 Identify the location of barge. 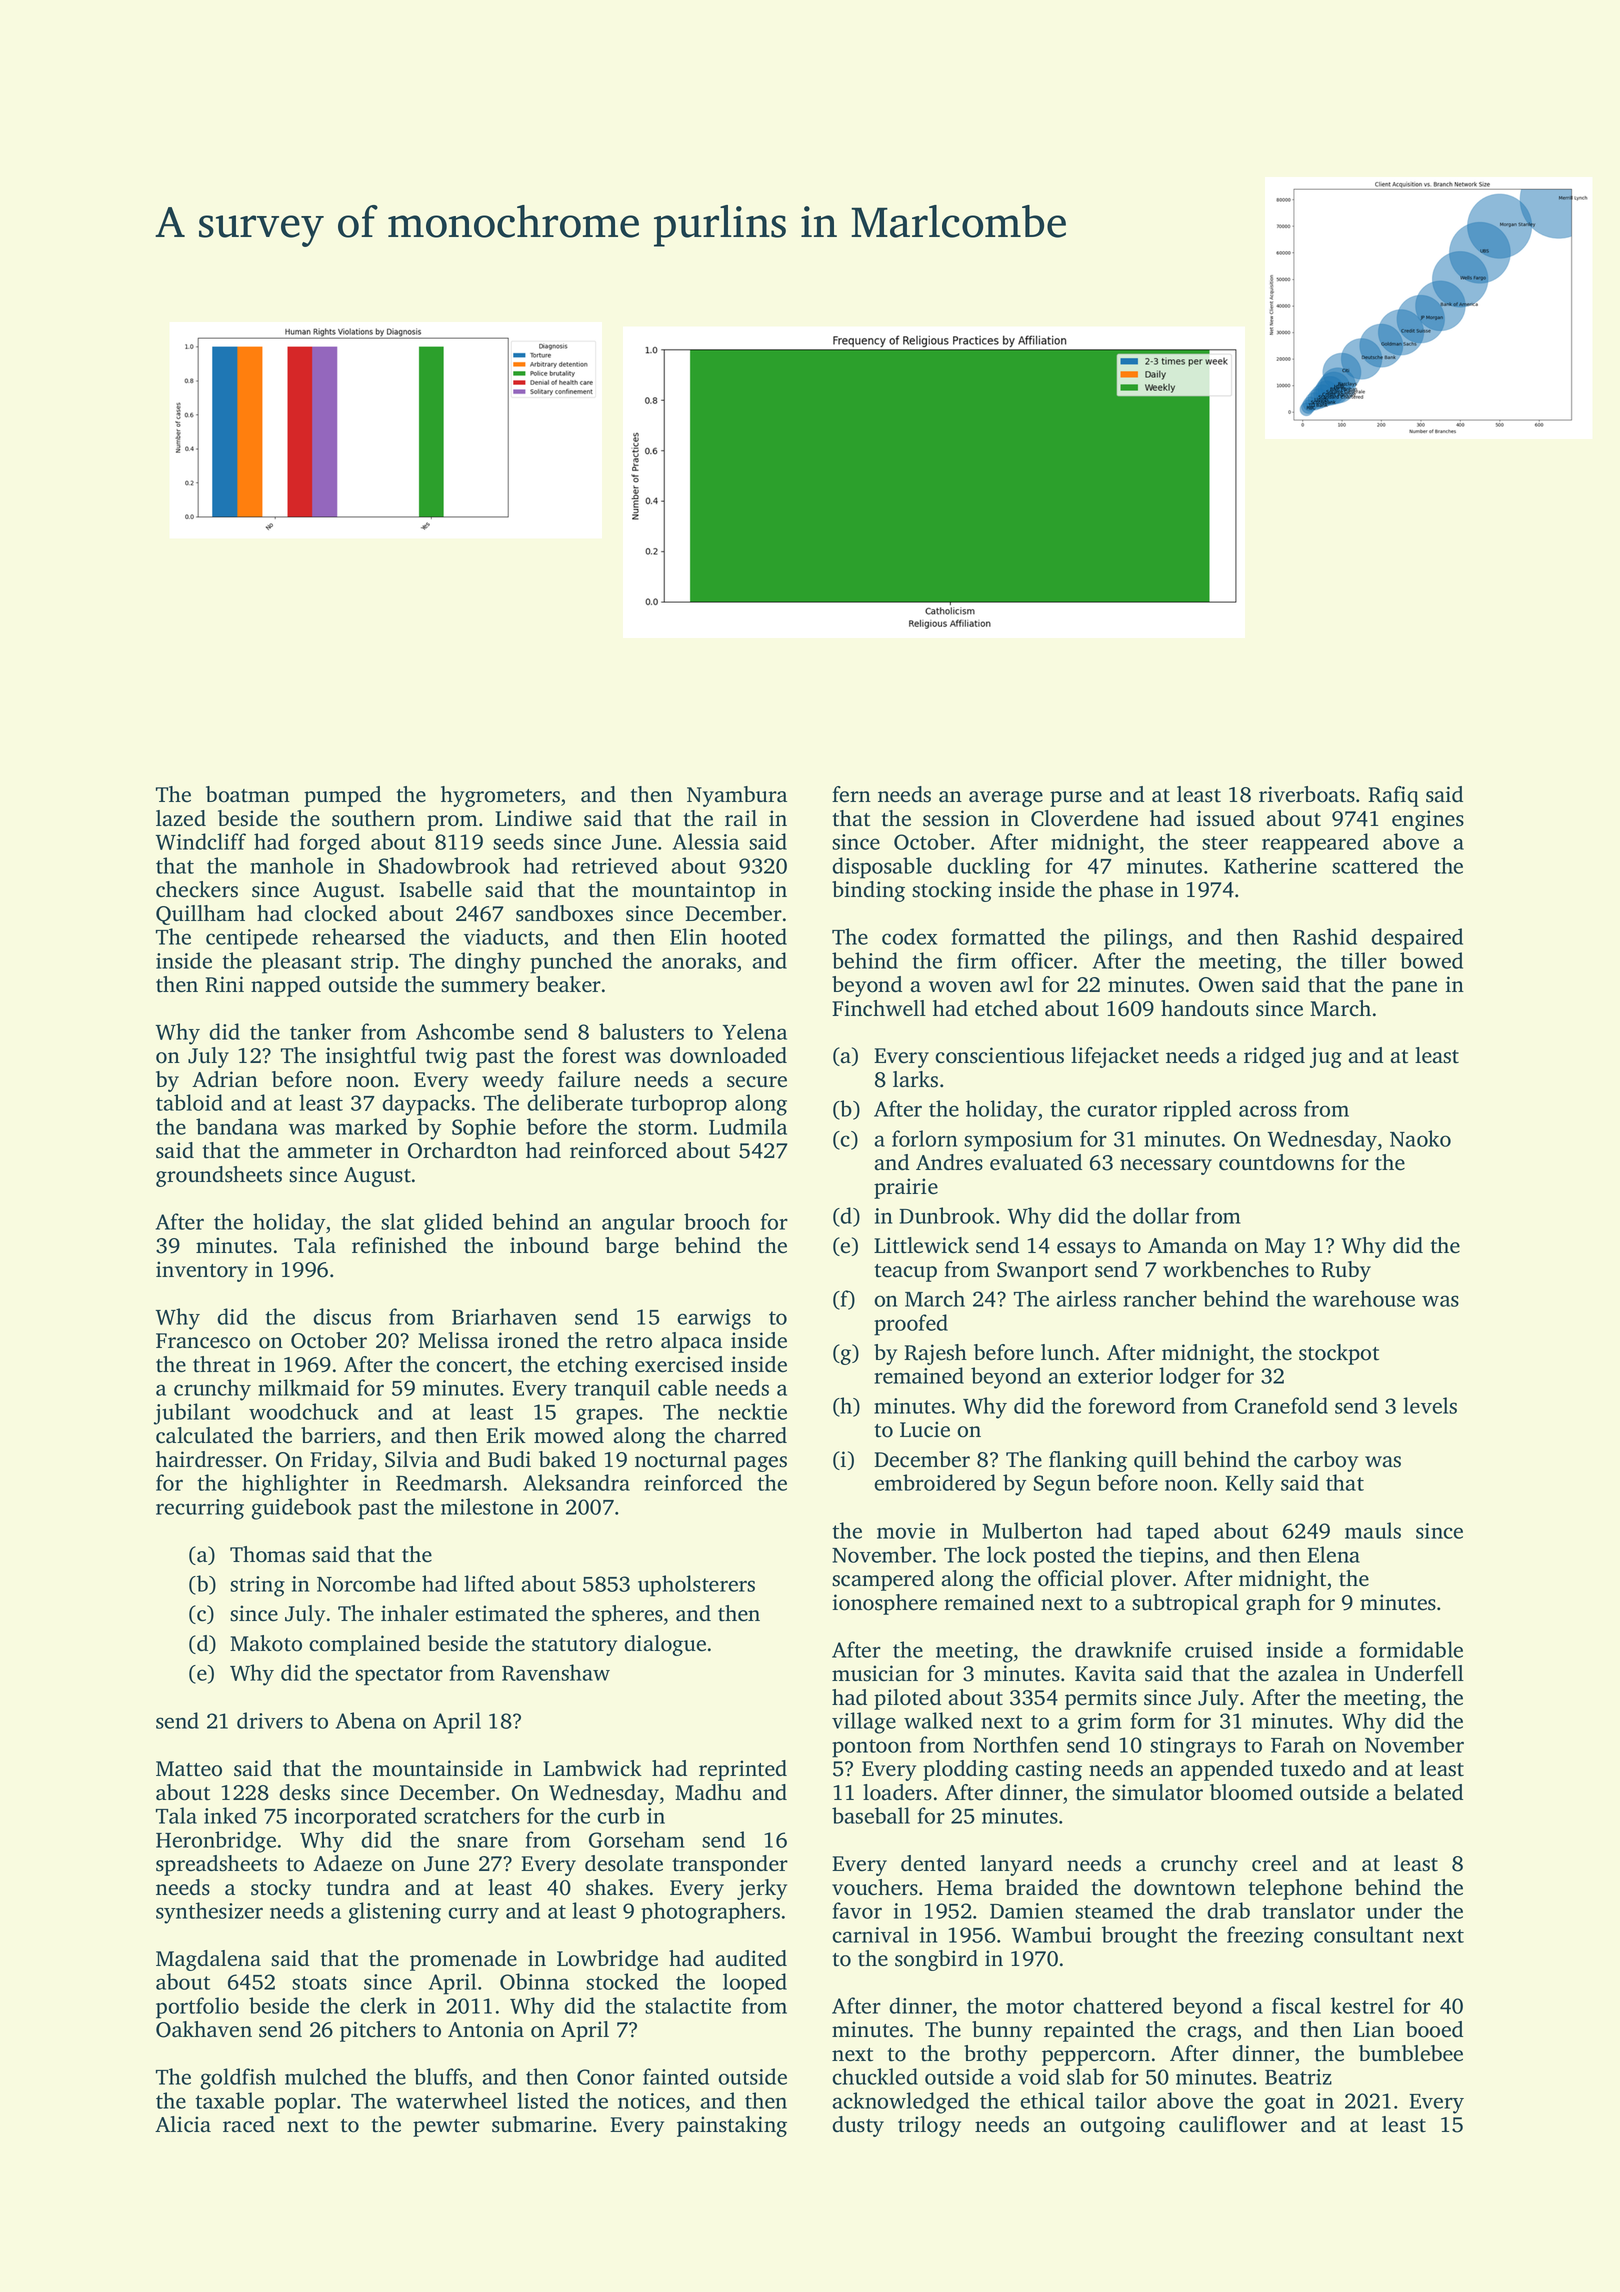
(632, 1247).
